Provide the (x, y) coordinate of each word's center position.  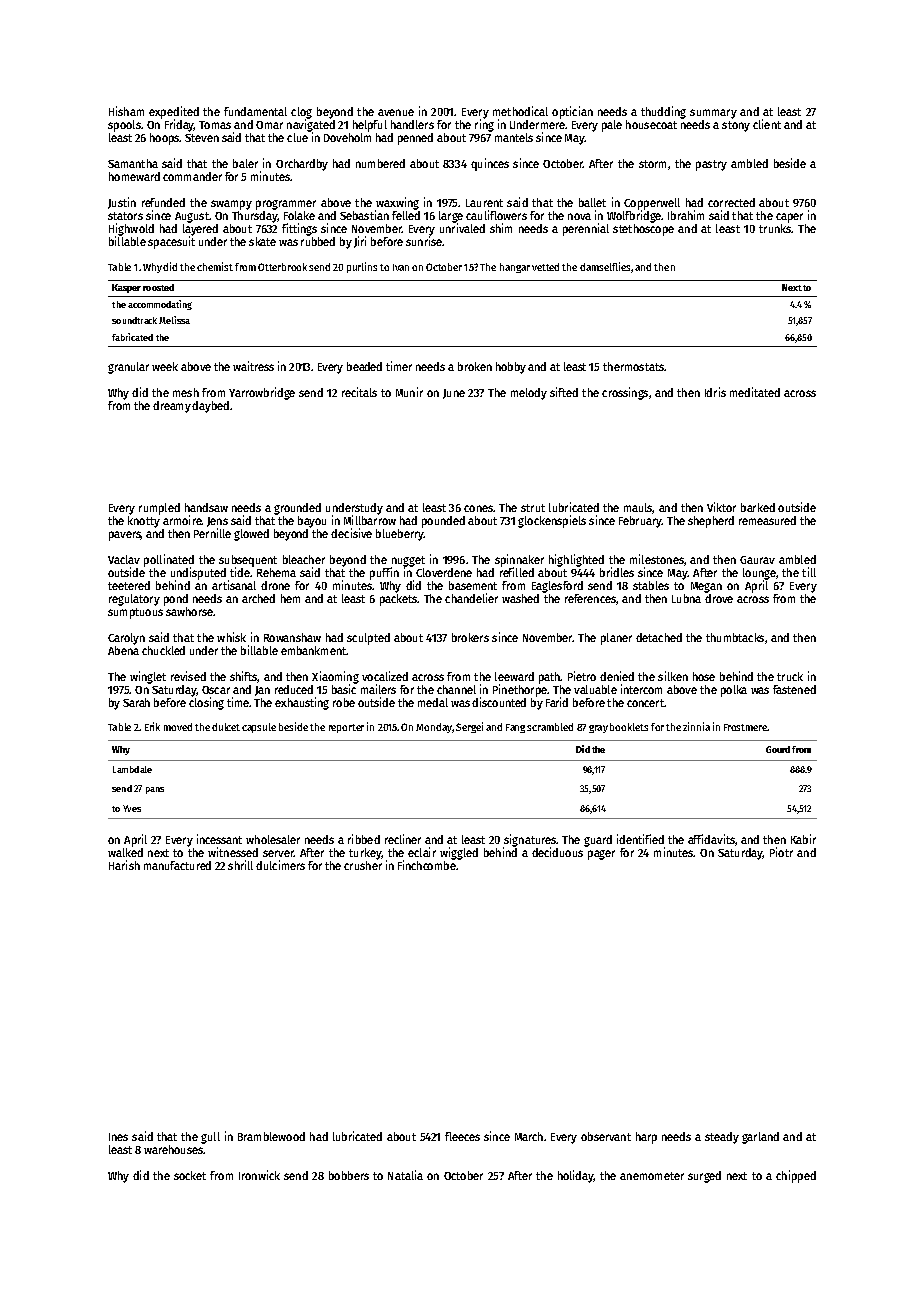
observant (606, 1136)
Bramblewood (271, 1136)
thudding (663, 112)
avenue (396, 112)
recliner (403, 839)
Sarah (136, 702)
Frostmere (745, 727)
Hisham (126, 111)
